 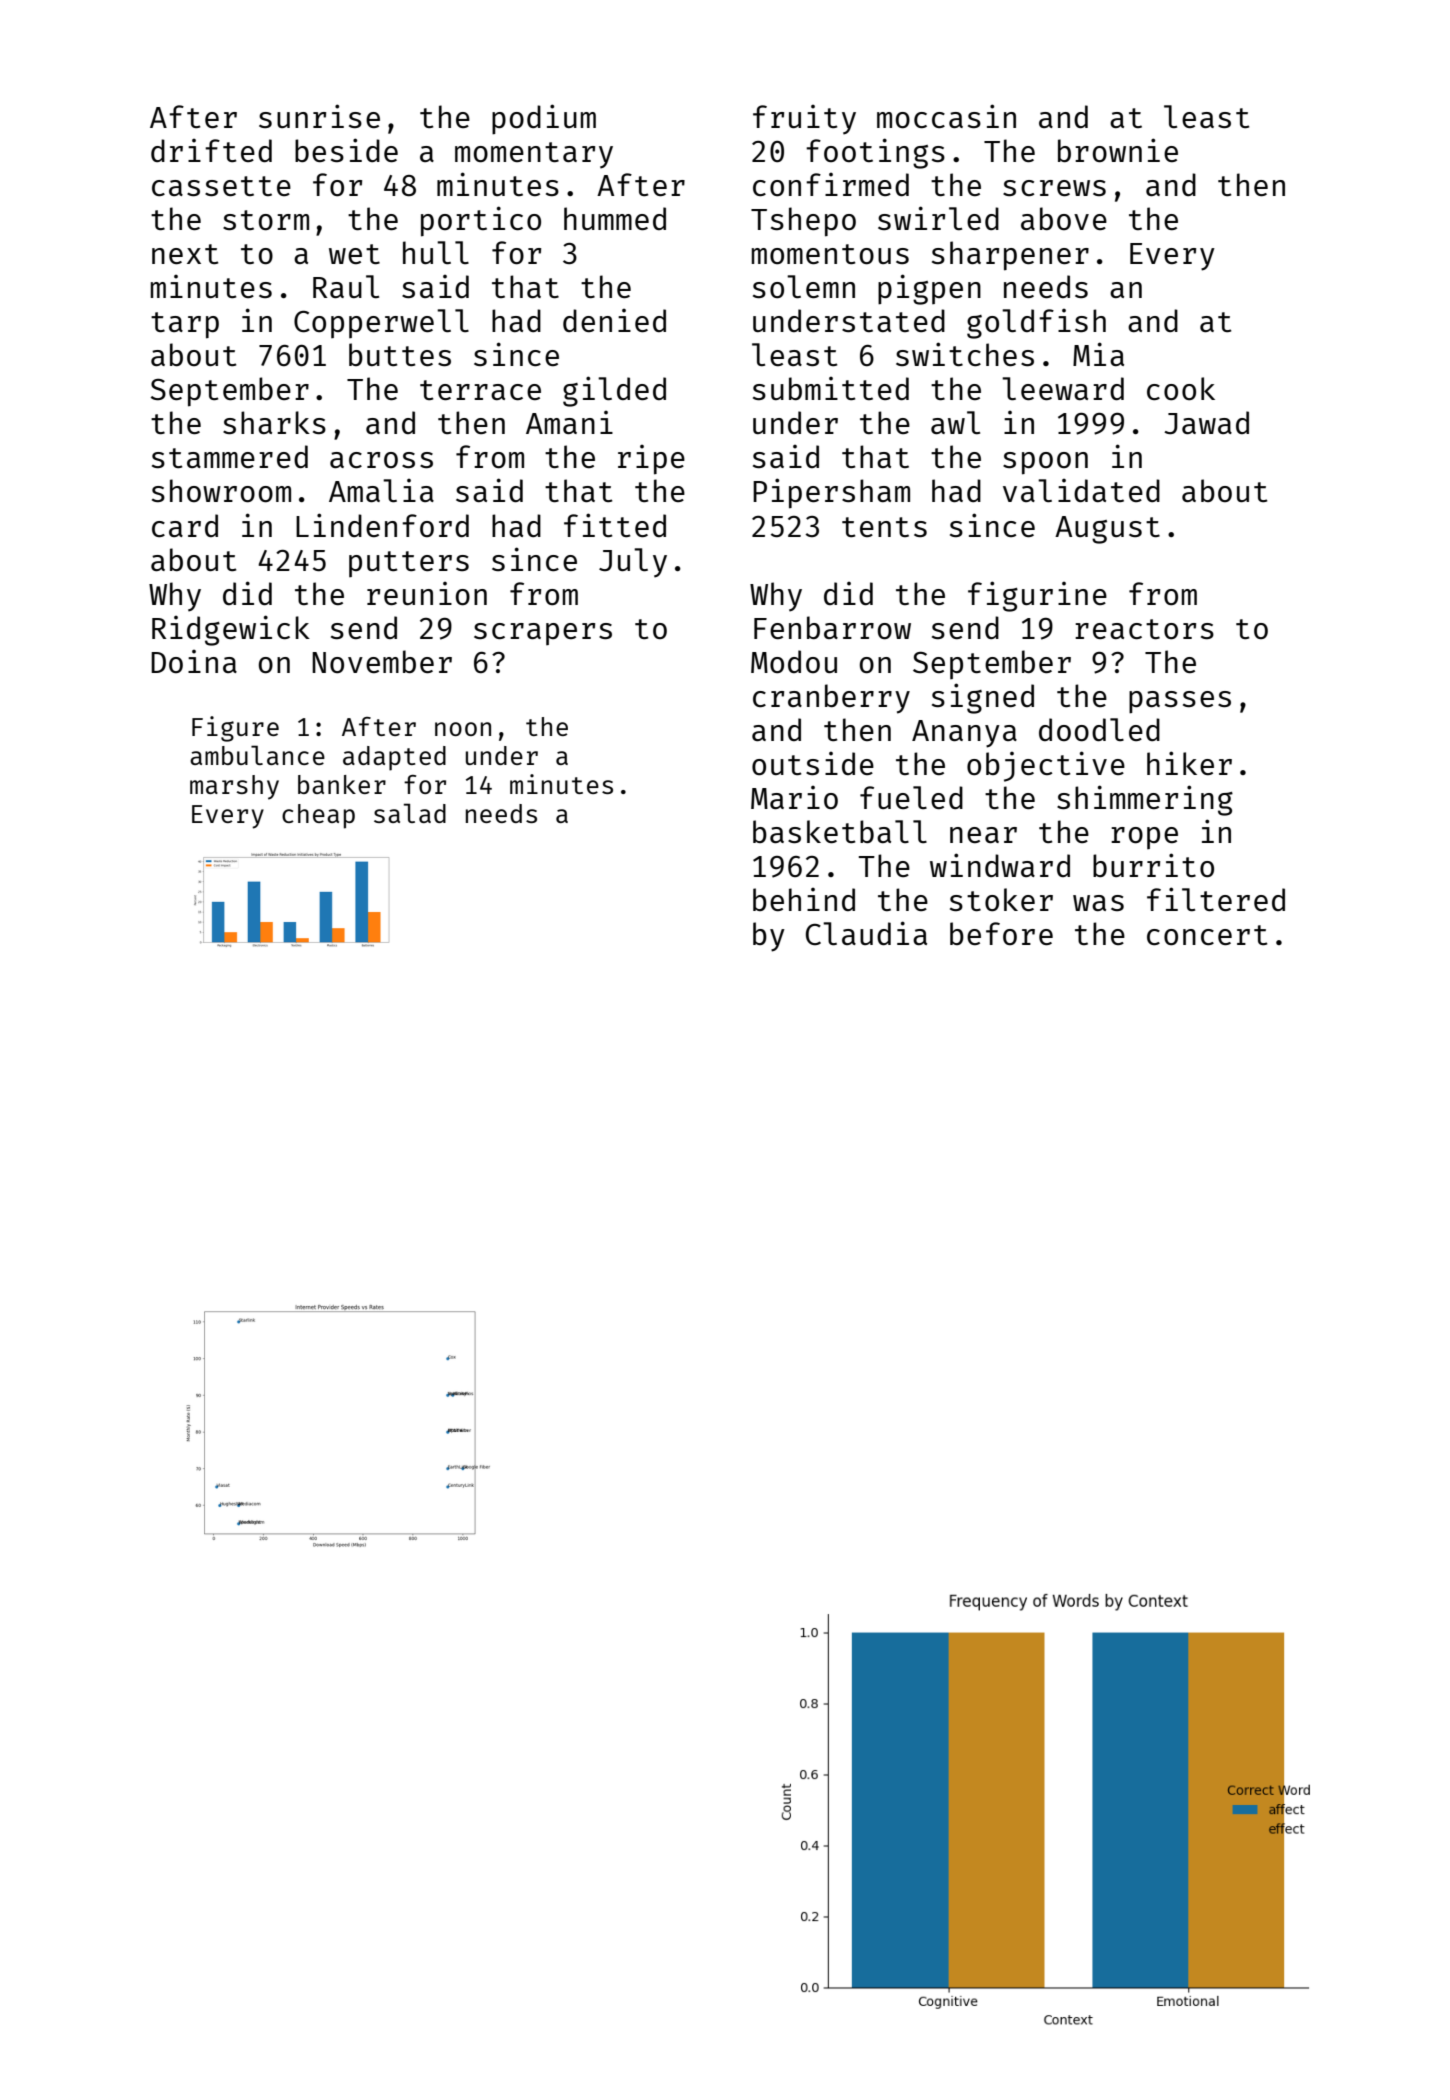 What do you see at coordinates (1118, 150) in the screenshot?
I see `brownie` at bounding box center [1118, 150].
